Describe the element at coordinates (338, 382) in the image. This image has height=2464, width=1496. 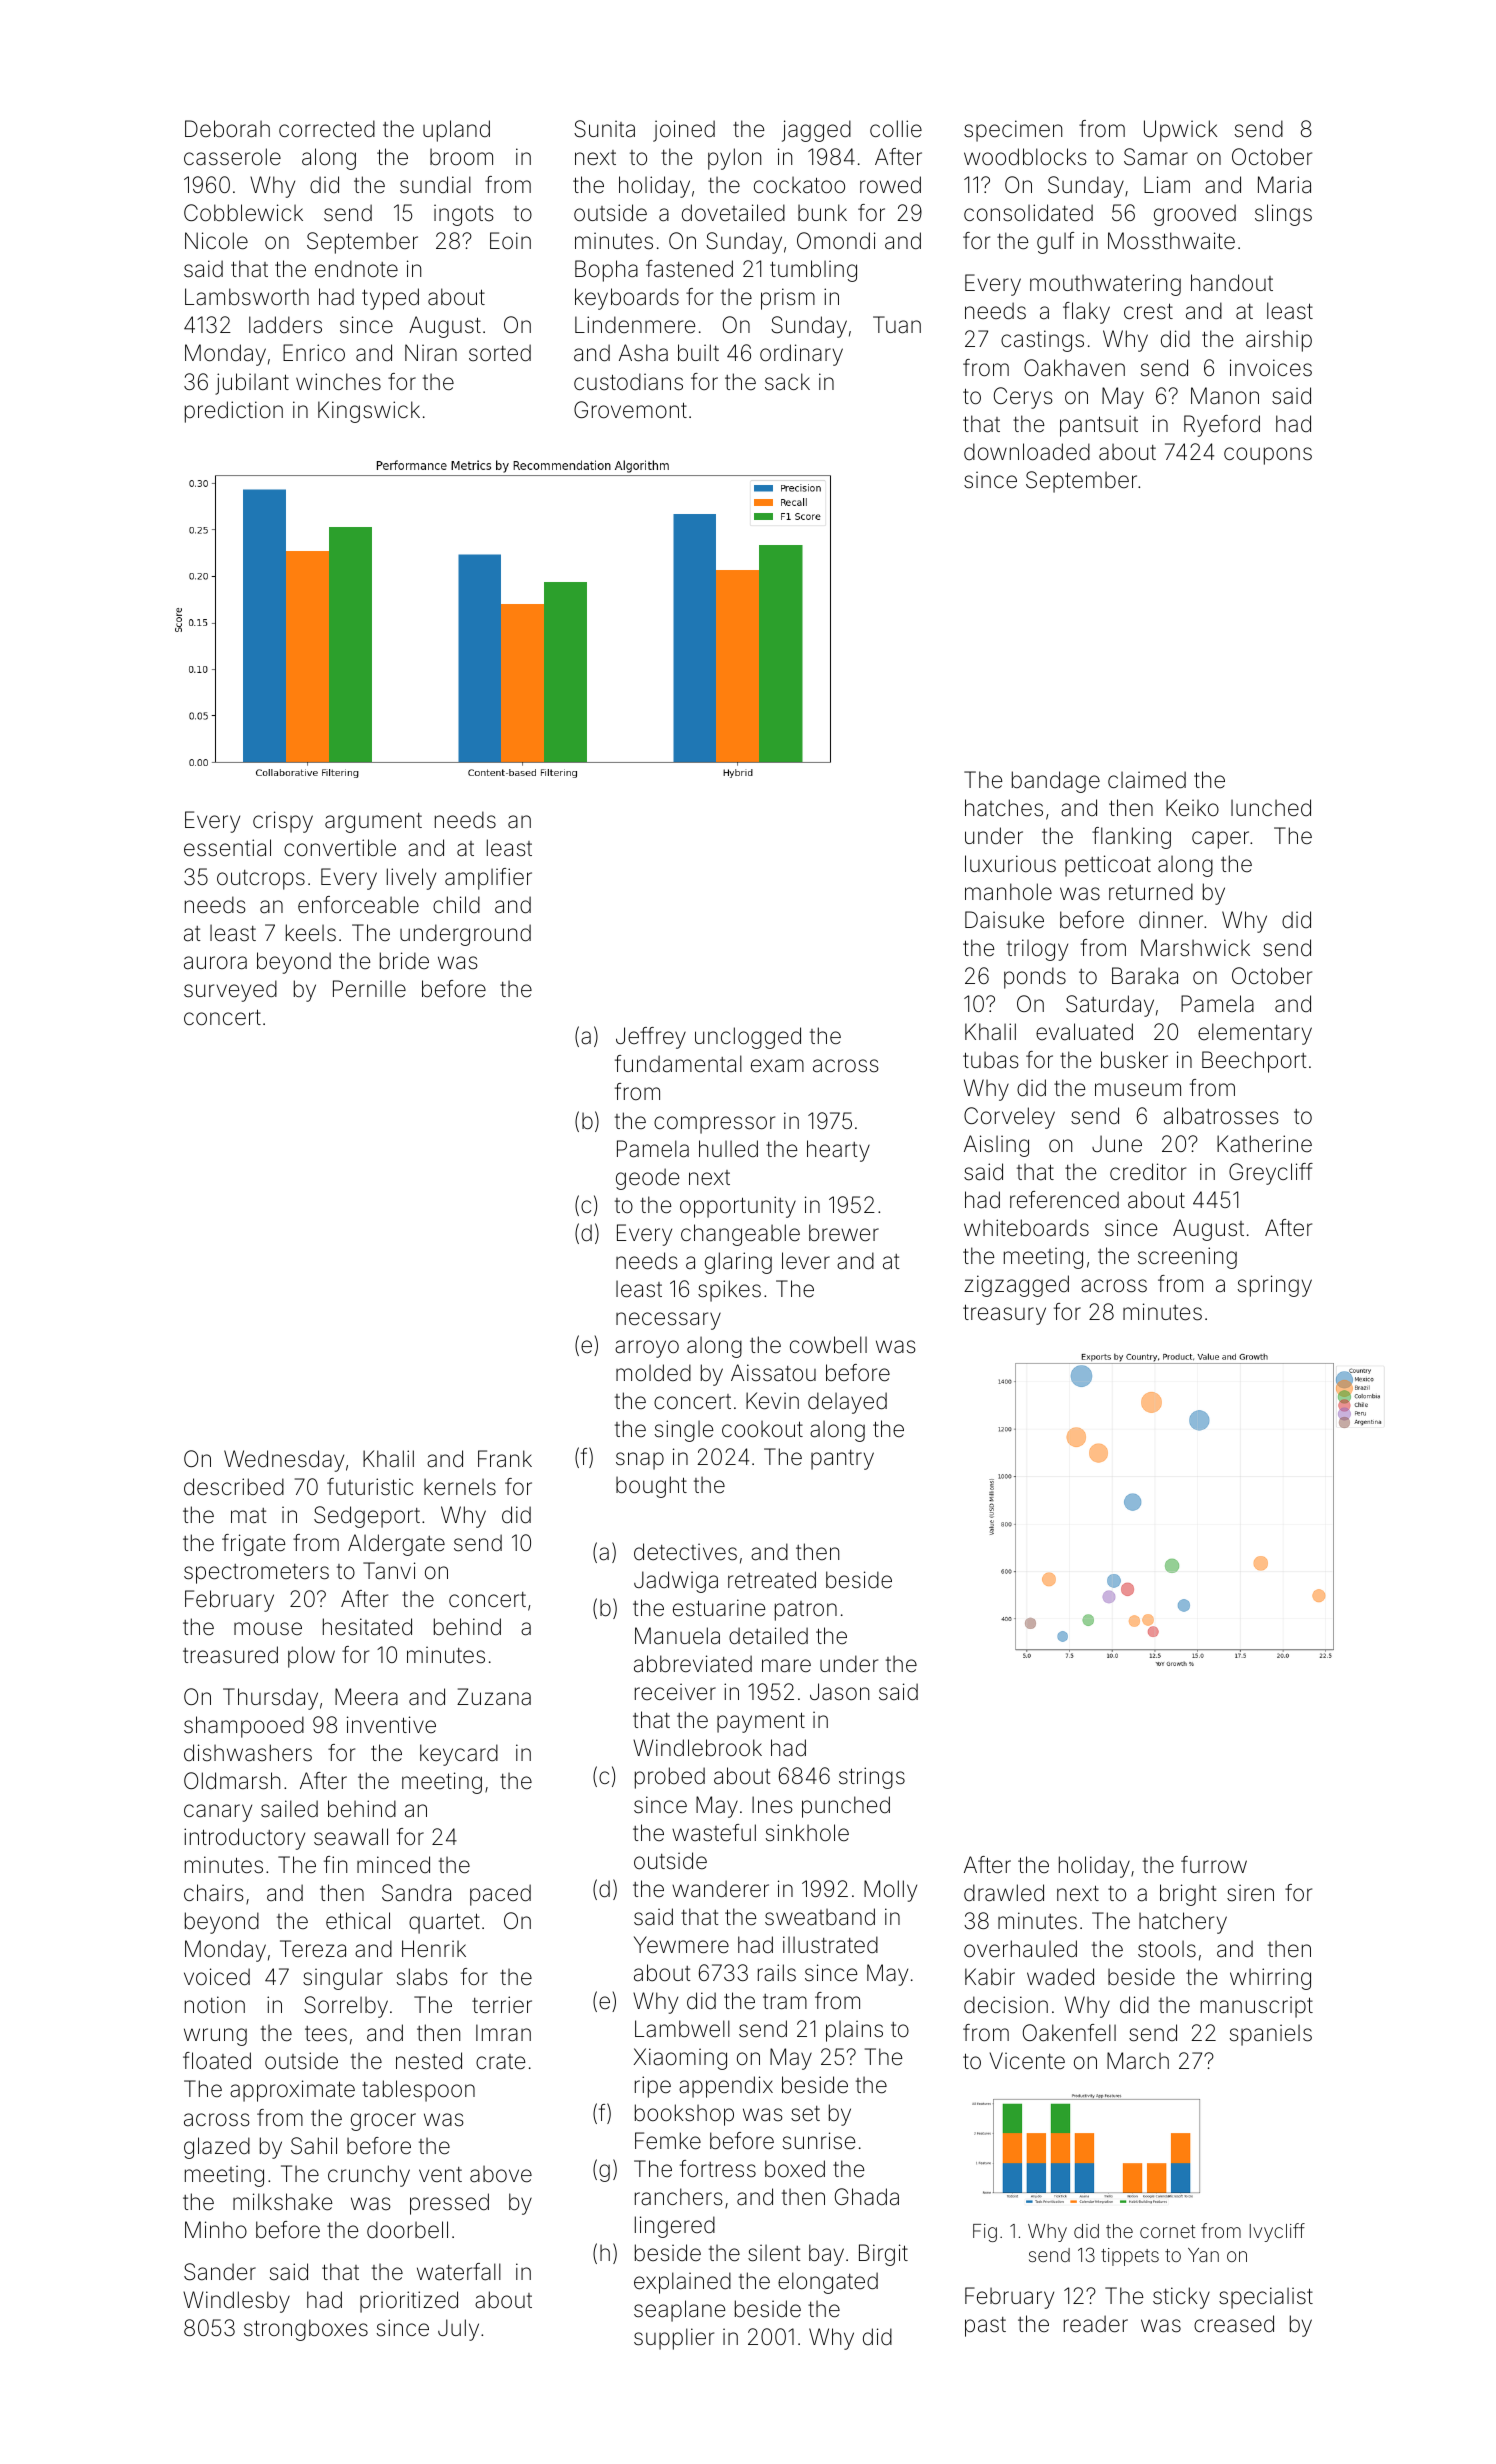
I see `winches` at that location.
